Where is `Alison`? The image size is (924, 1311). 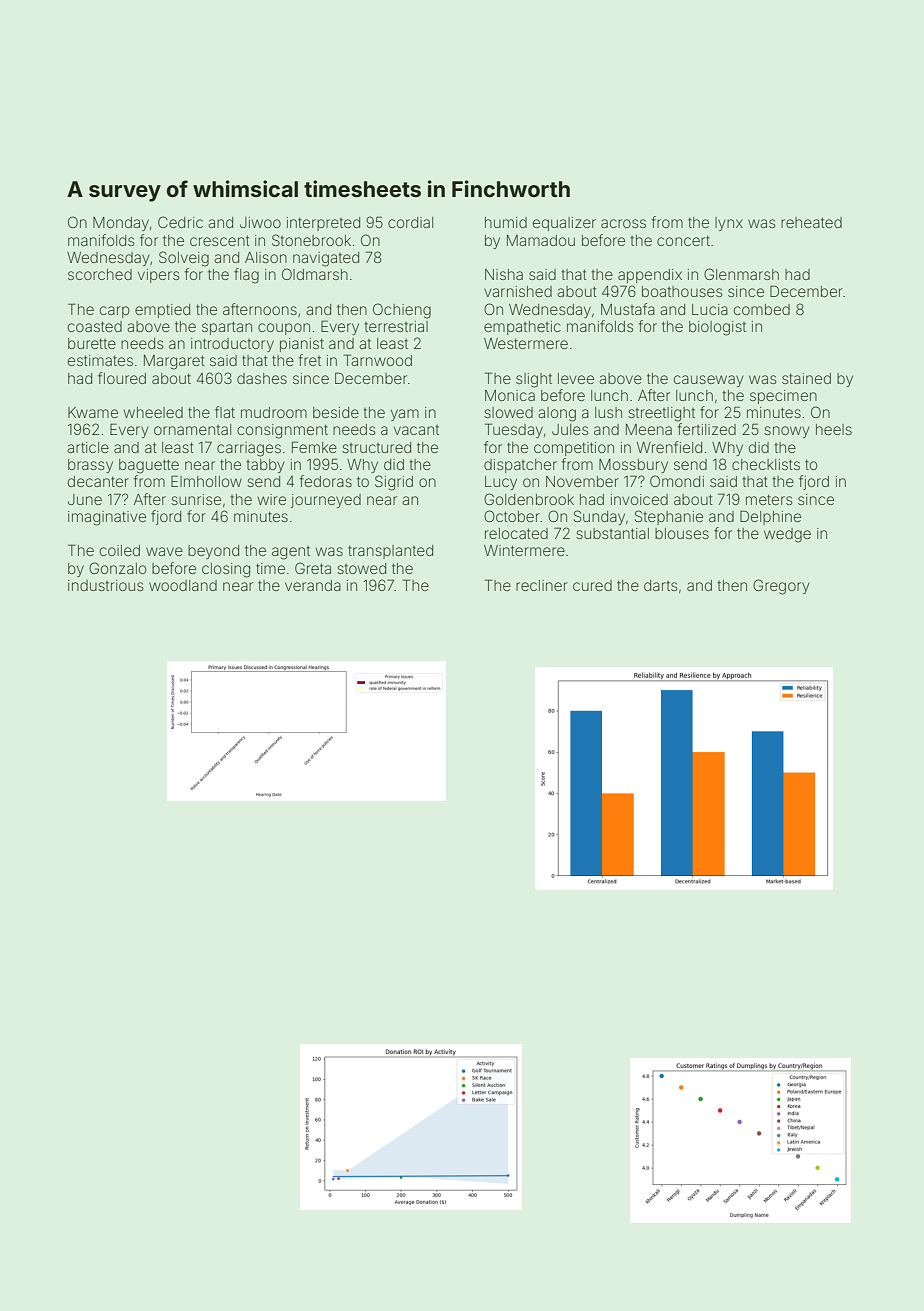
Alison is located at coordinates (266, 257).
